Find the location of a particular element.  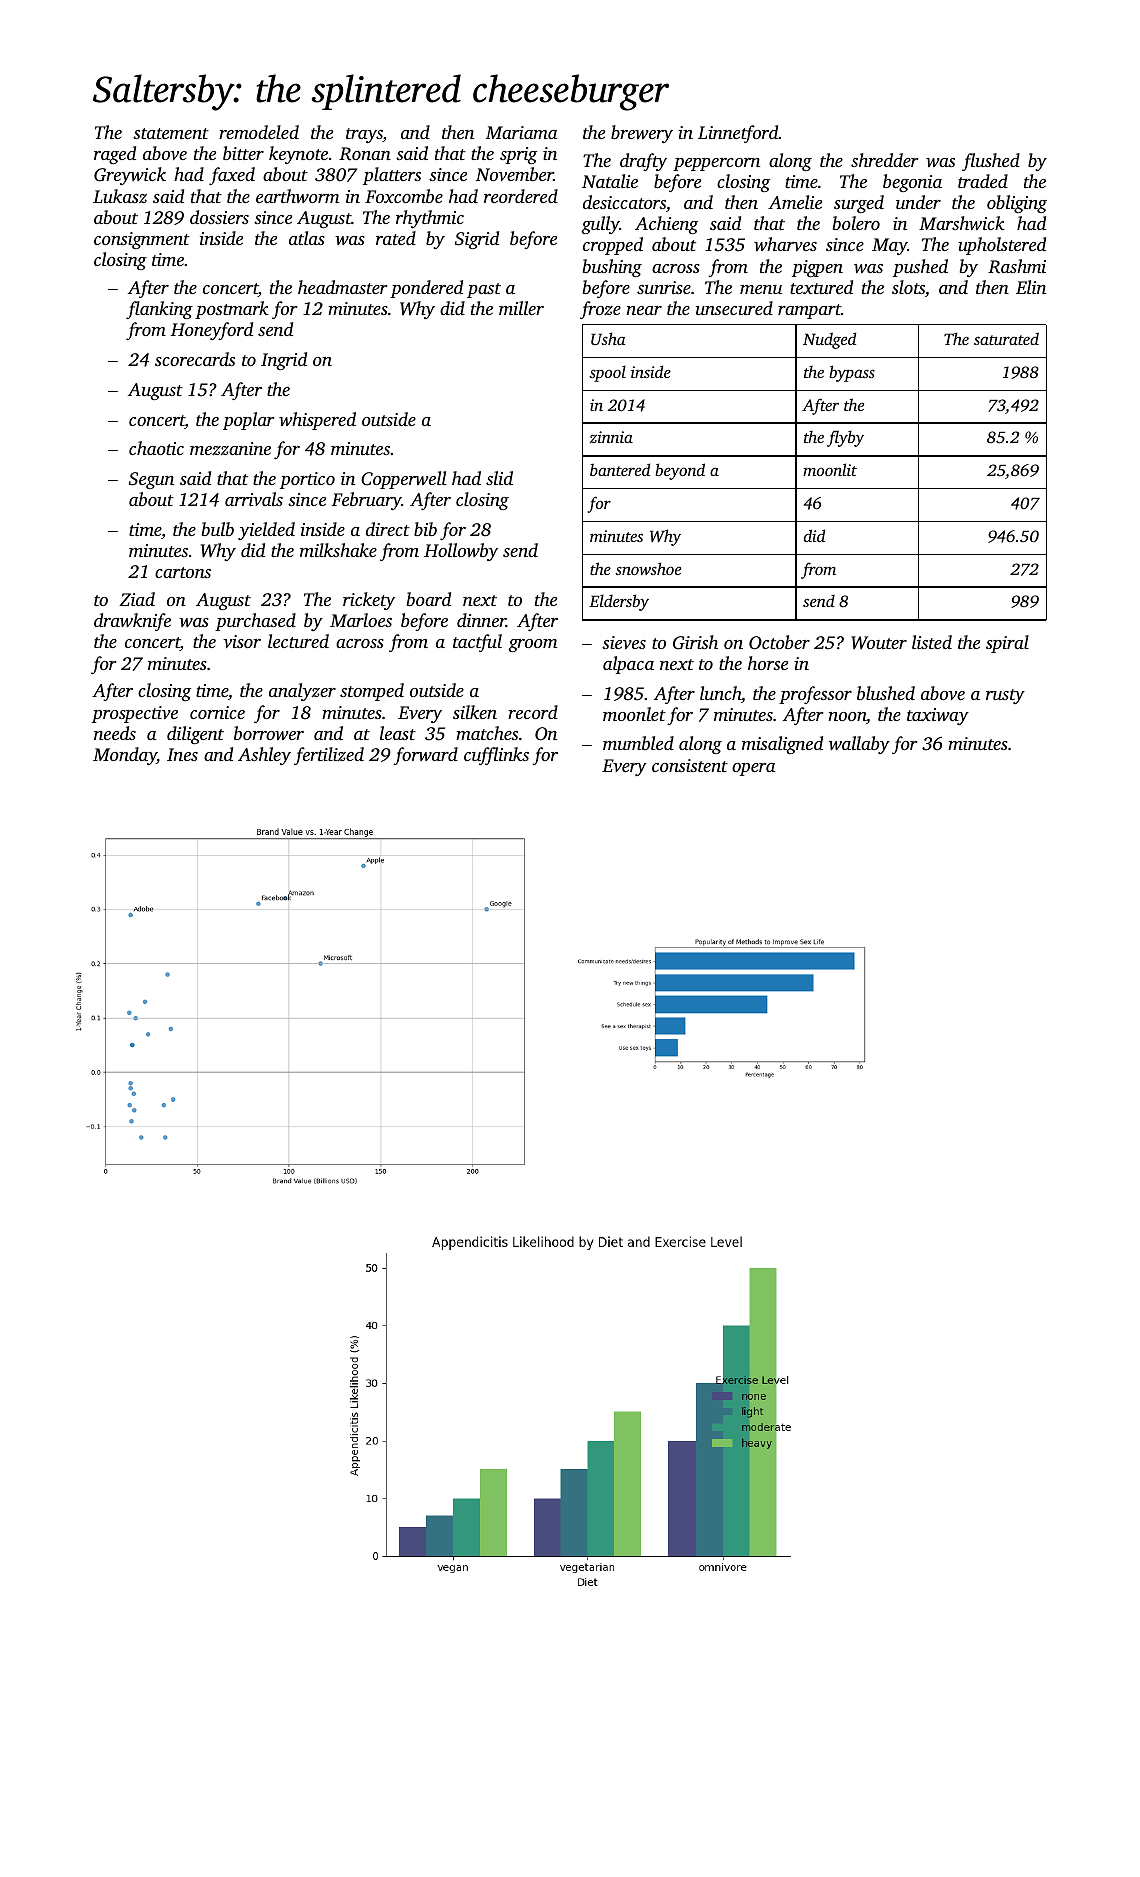

opera is located at coordinates (753, 769).
